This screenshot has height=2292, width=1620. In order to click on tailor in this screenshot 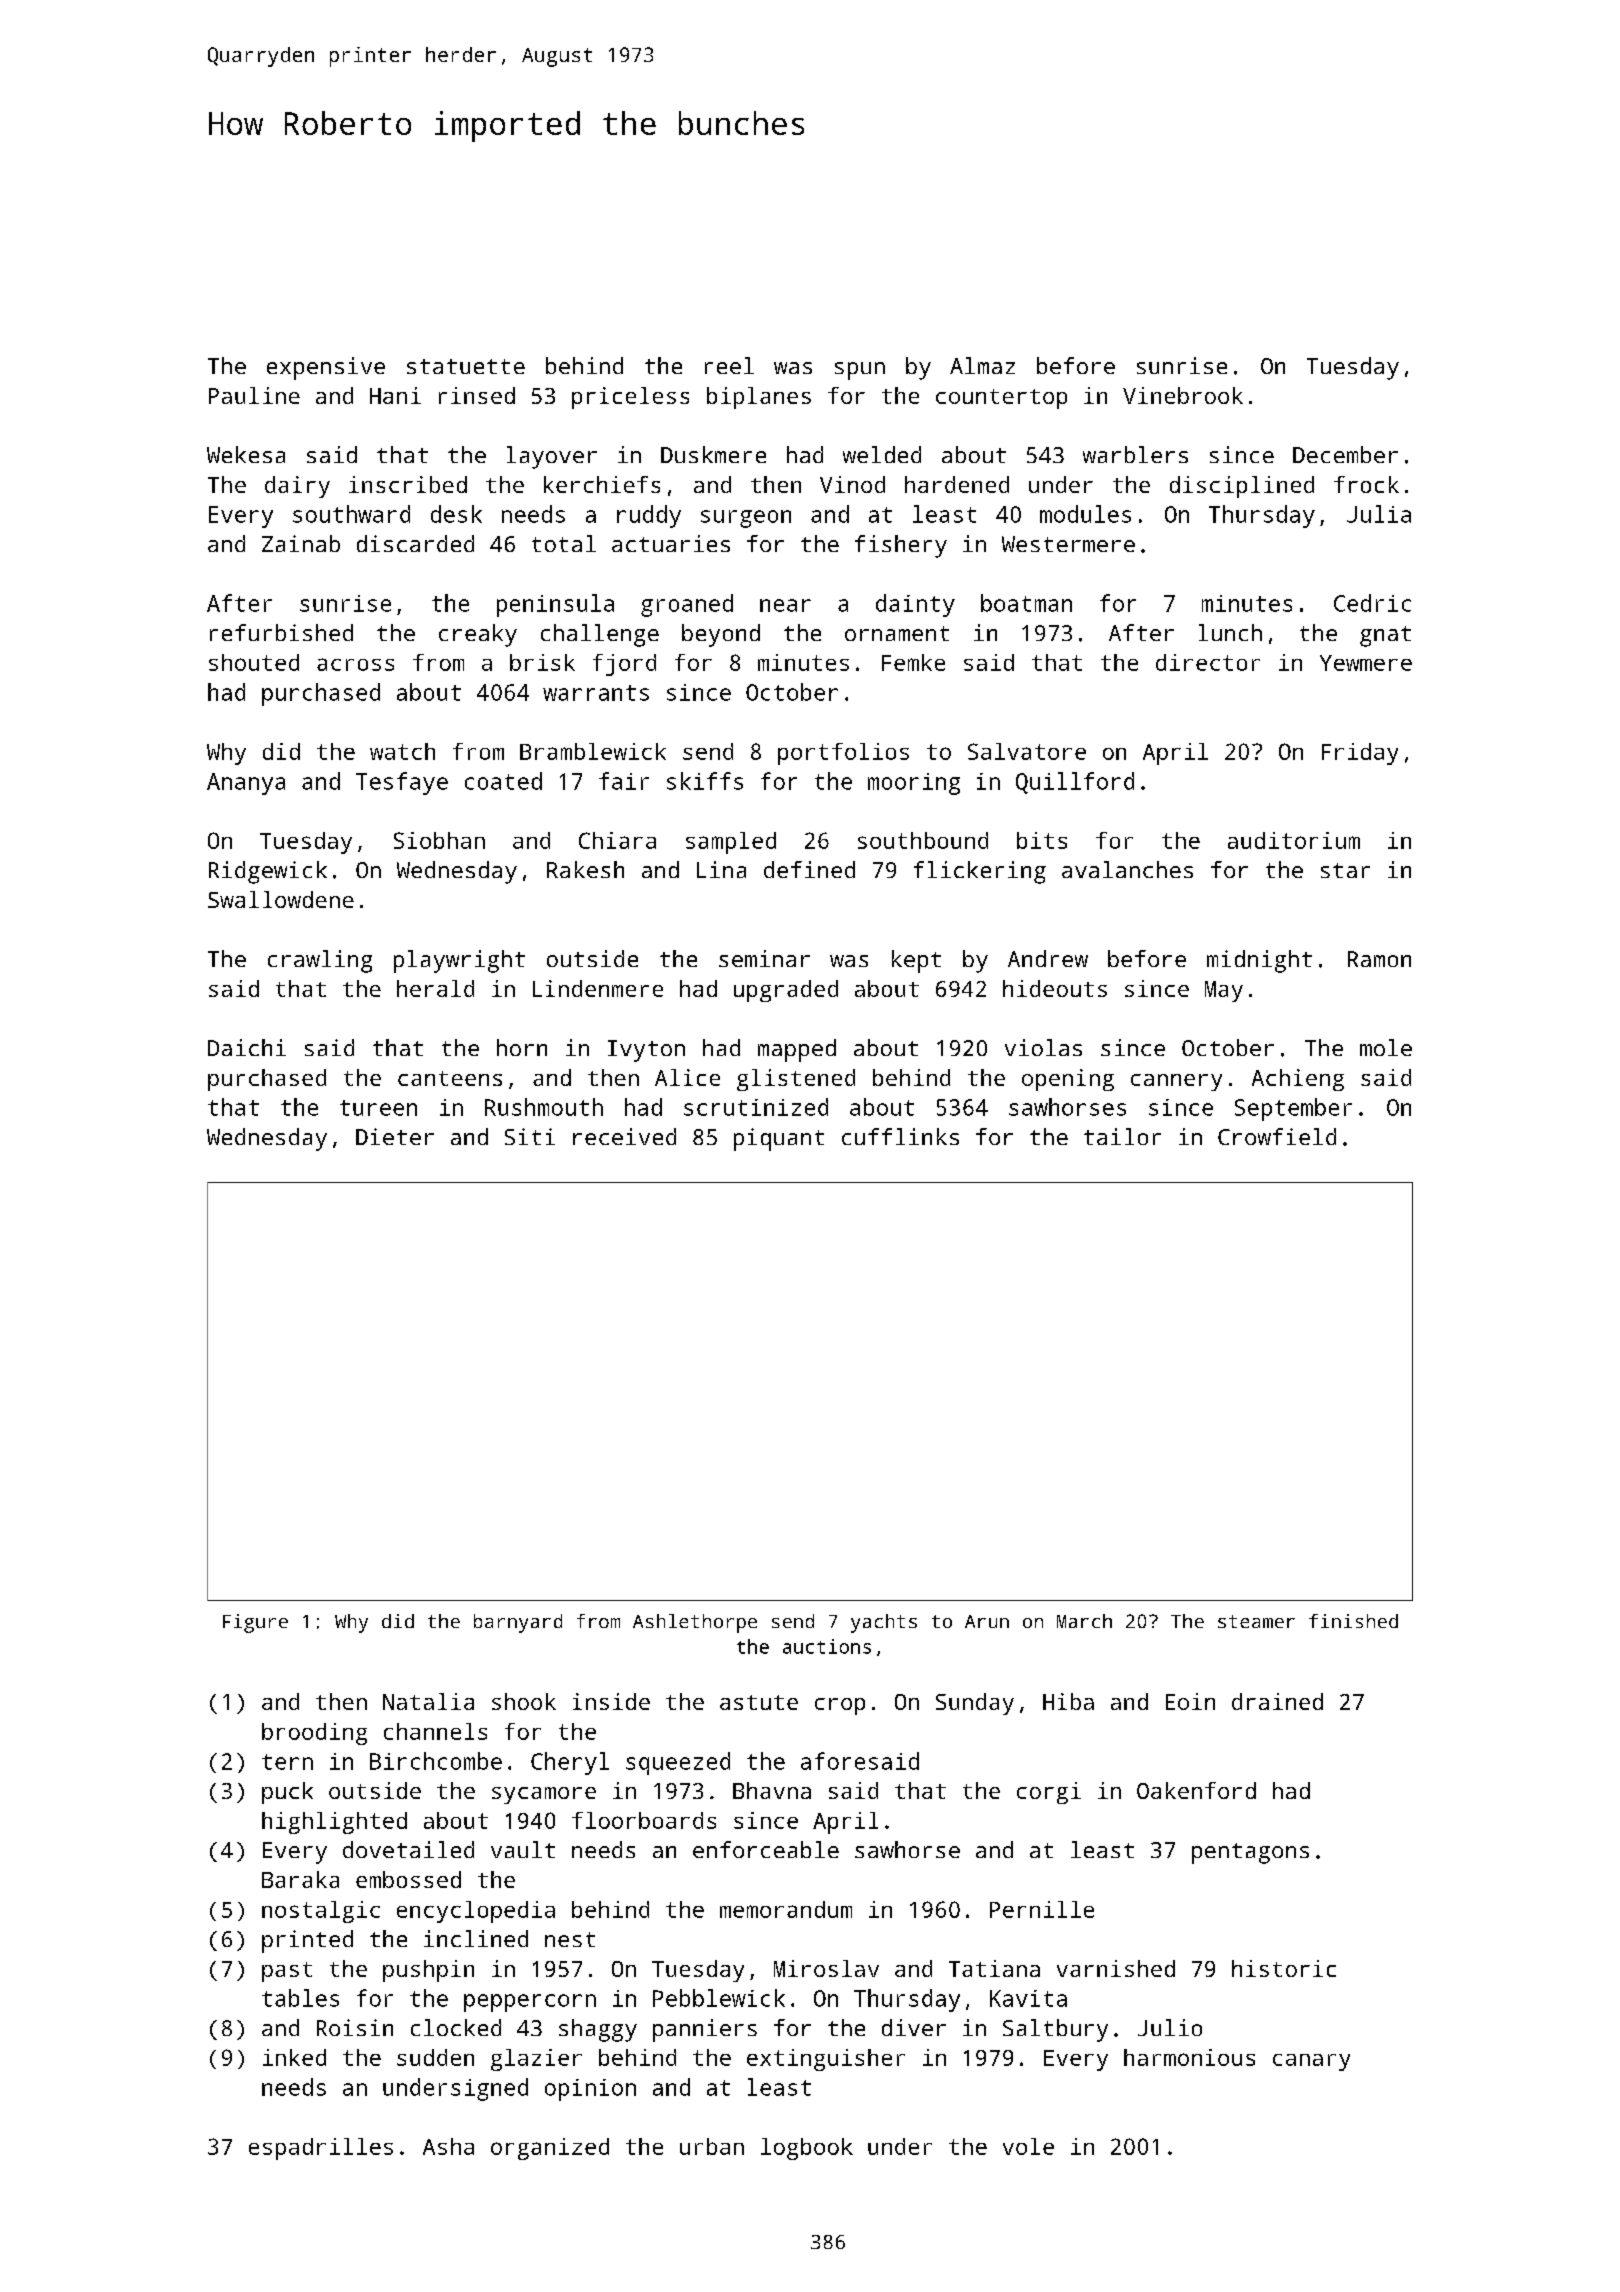, I will do `click(1122, 1136)`.
